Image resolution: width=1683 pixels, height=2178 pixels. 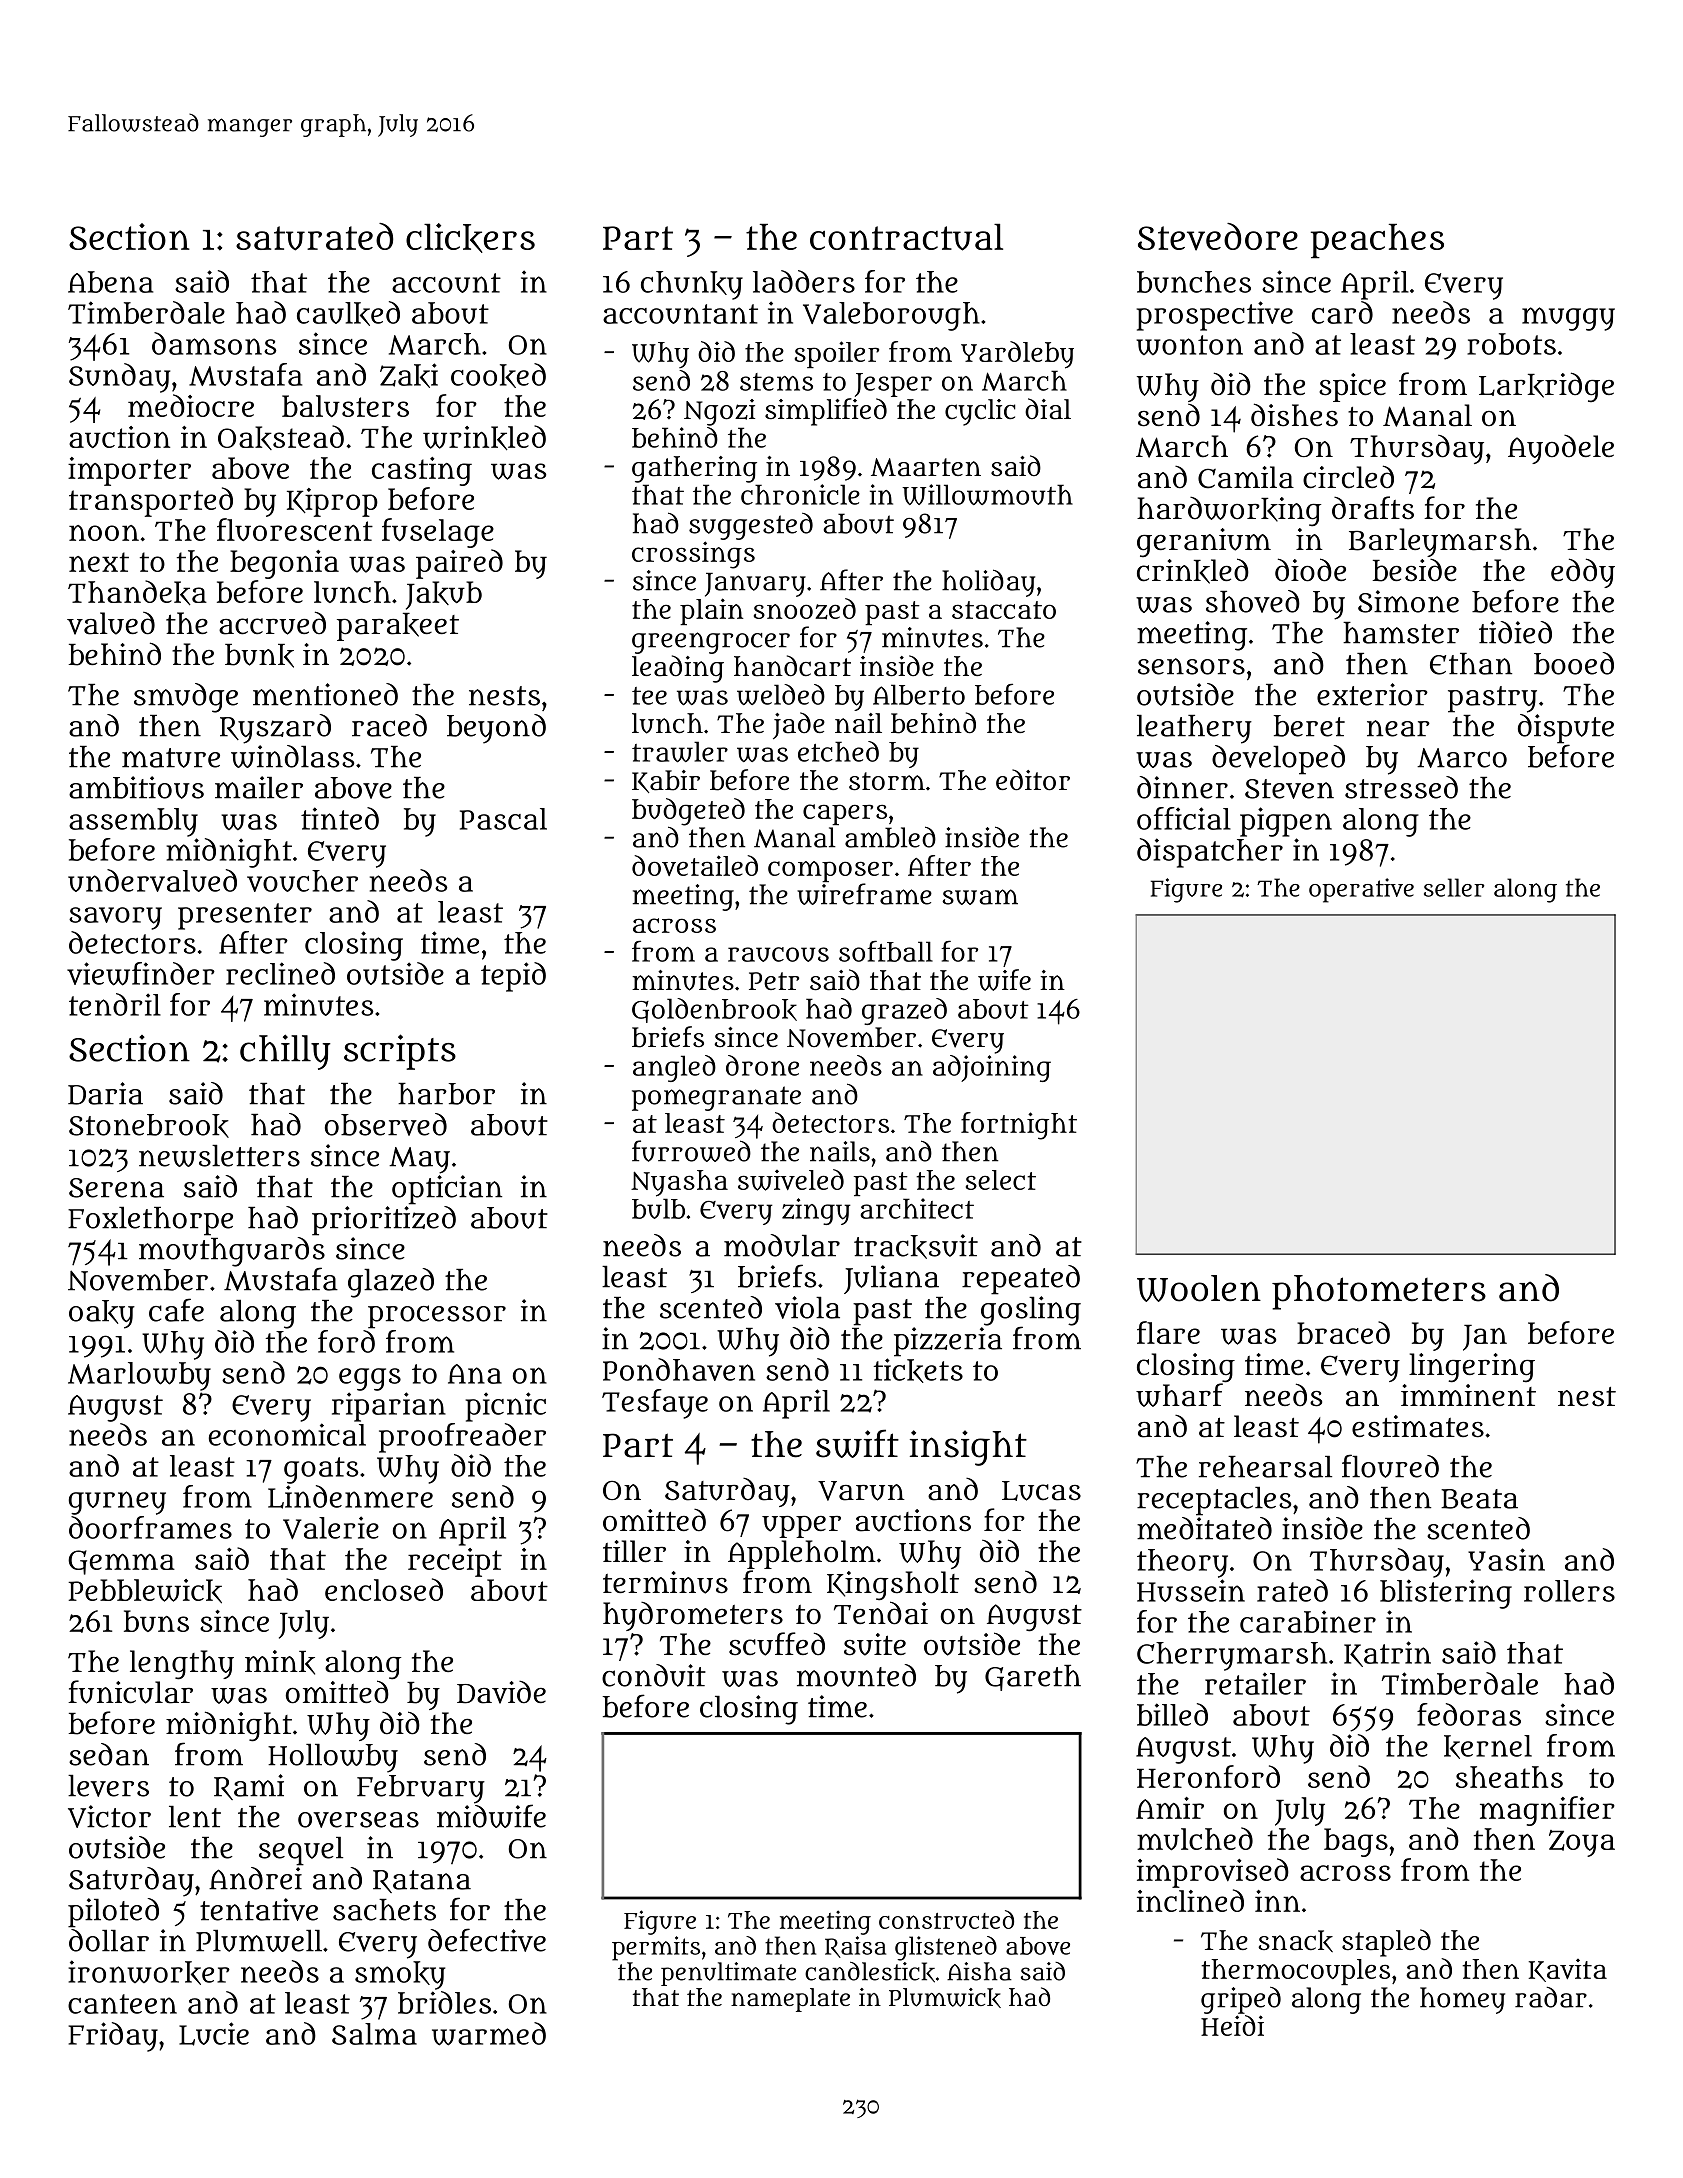 What do you see at coordinates (1348, 477) in the document?
I see `circled` at bounding box center [1348, 477].
